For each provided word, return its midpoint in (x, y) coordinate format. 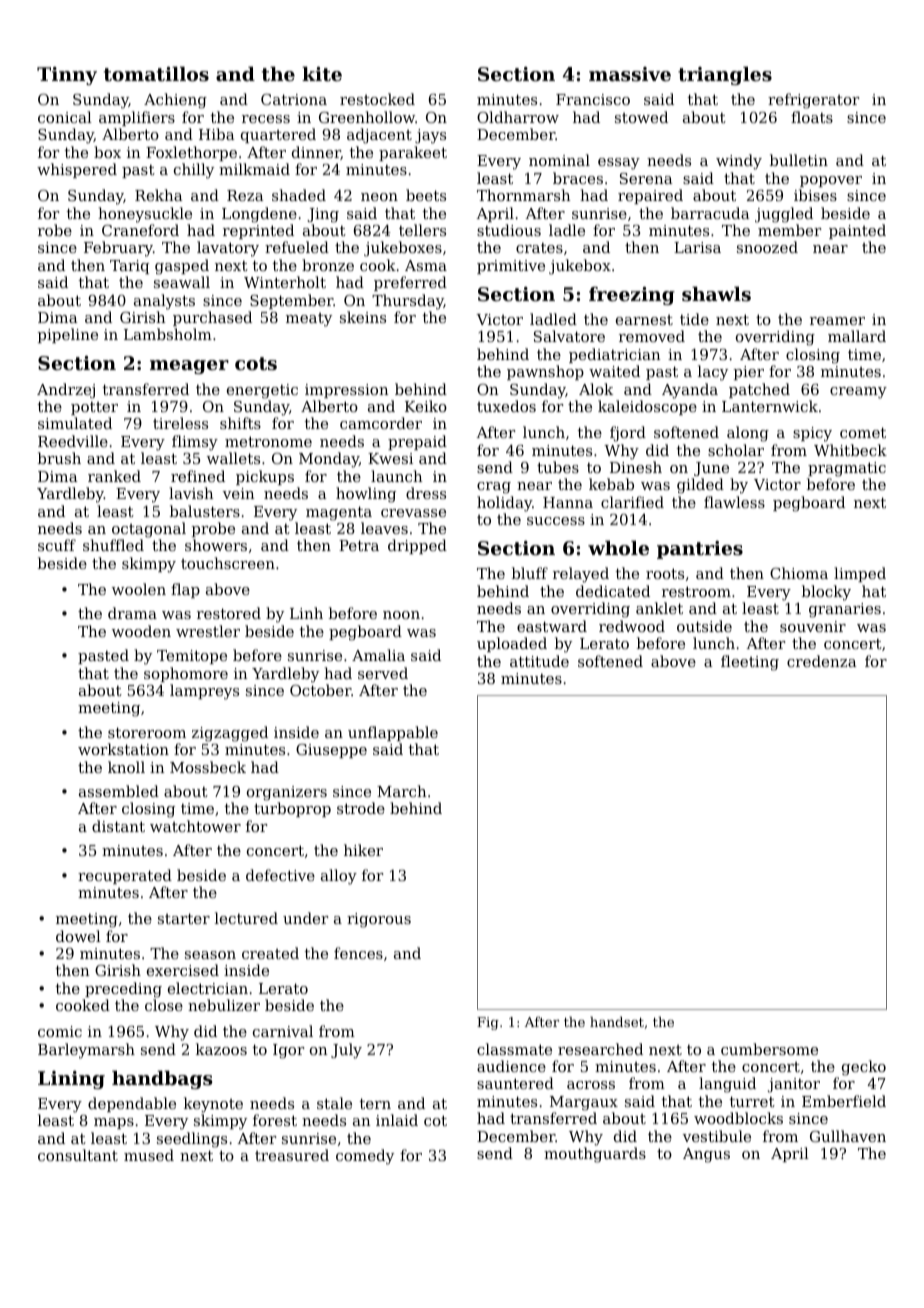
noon (401, 615)
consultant (78, 1155)
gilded (700, 486)
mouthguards (595, 1155)
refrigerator (813, 101)
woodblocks (738, 1118)
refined (198, 476)
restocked (377, 99)
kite (322, 74)
